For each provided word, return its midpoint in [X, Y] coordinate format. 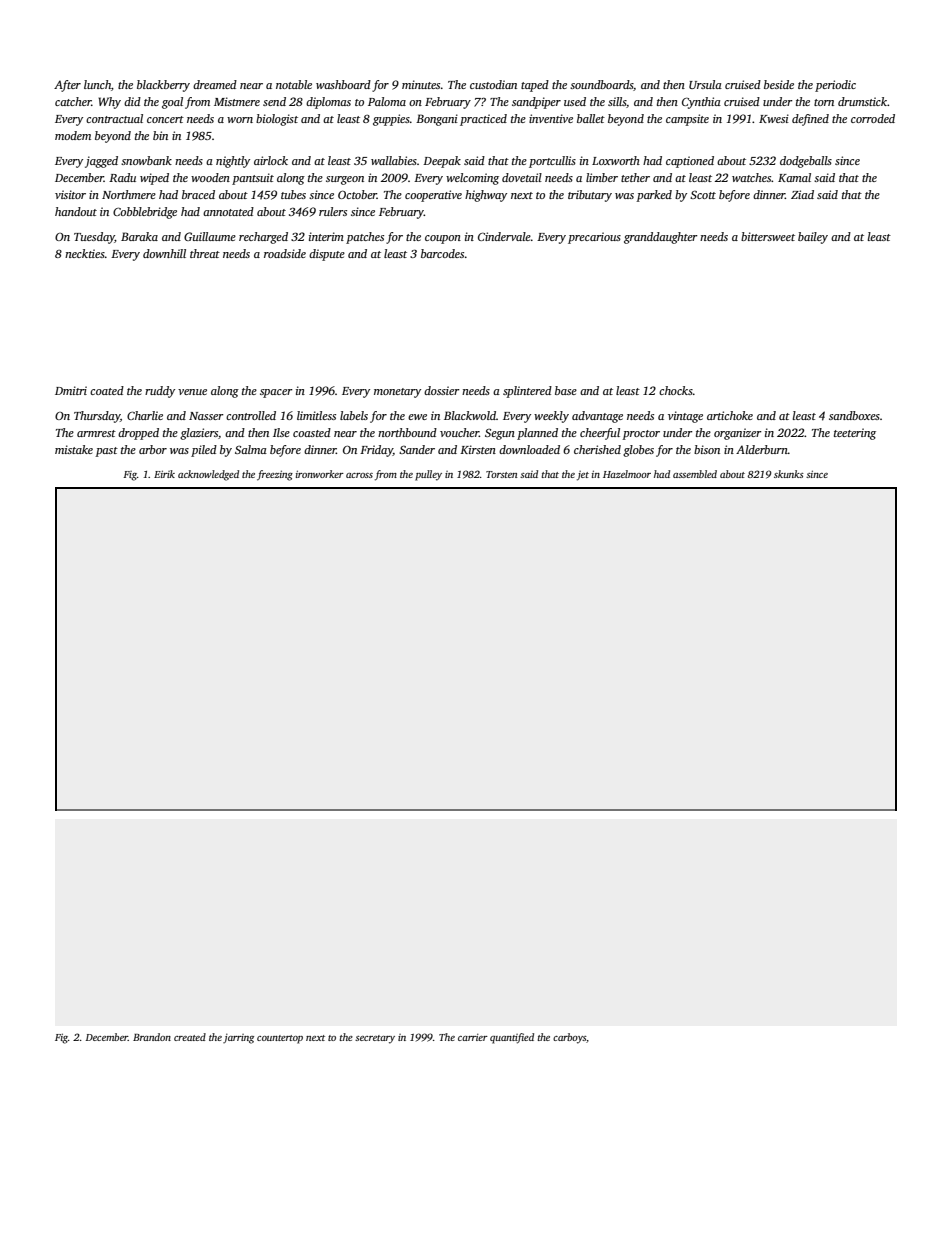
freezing [275, 475]
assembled [695, 474]
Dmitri [71, 390]
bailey [813, 238]
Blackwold [470, 415]
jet [583, 476]
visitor [70, 194]
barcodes [442, 253]
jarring [238, 1039]
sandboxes [854, 415]
